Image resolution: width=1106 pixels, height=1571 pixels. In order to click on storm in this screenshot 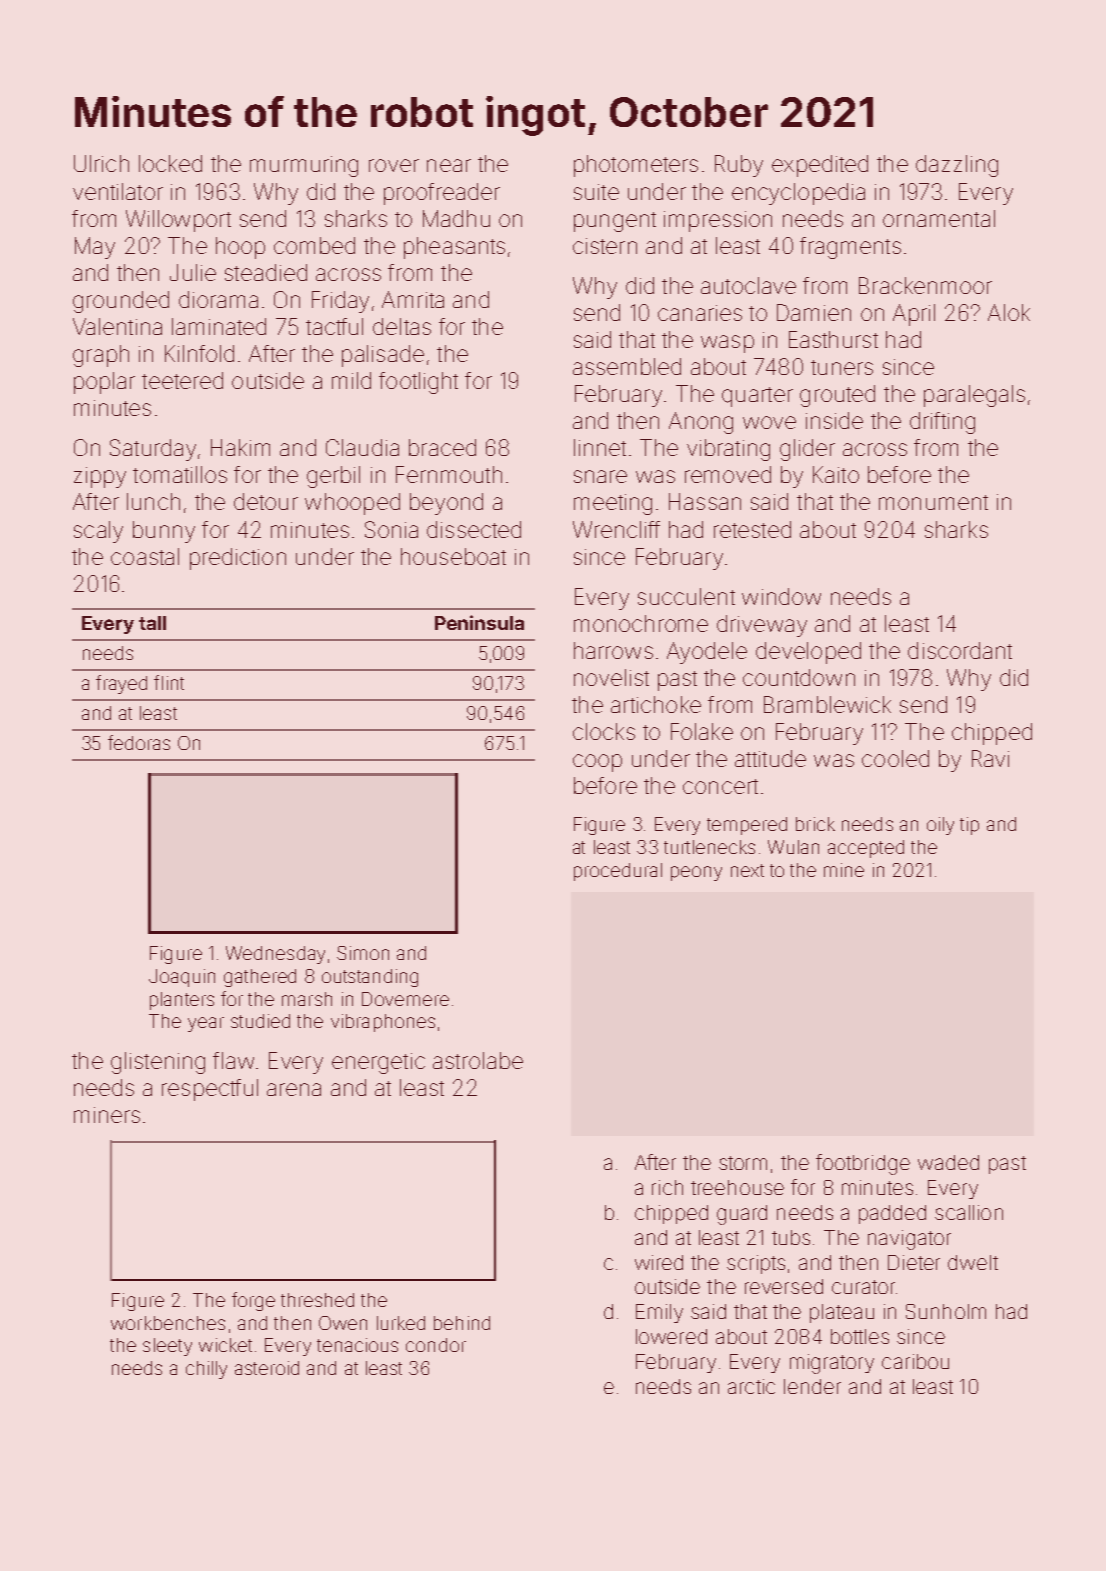, I will do `click(743, 1163)`.
